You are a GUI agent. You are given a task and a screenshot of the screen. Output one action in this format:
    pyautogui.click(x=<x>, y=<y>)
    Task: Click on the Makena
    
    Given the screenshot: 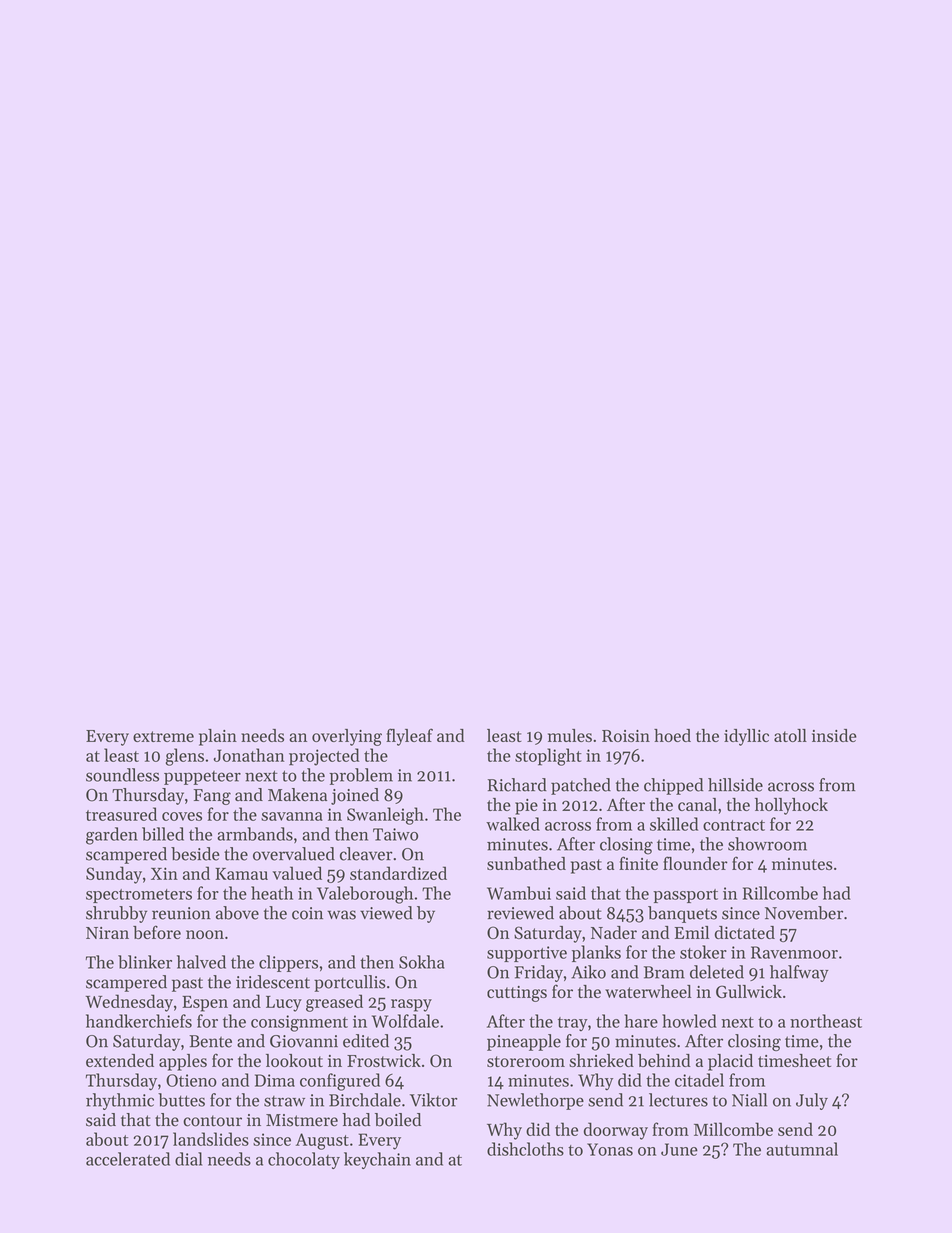 What is the action you would take?
    pyautogui.click(x=297, y=795)
